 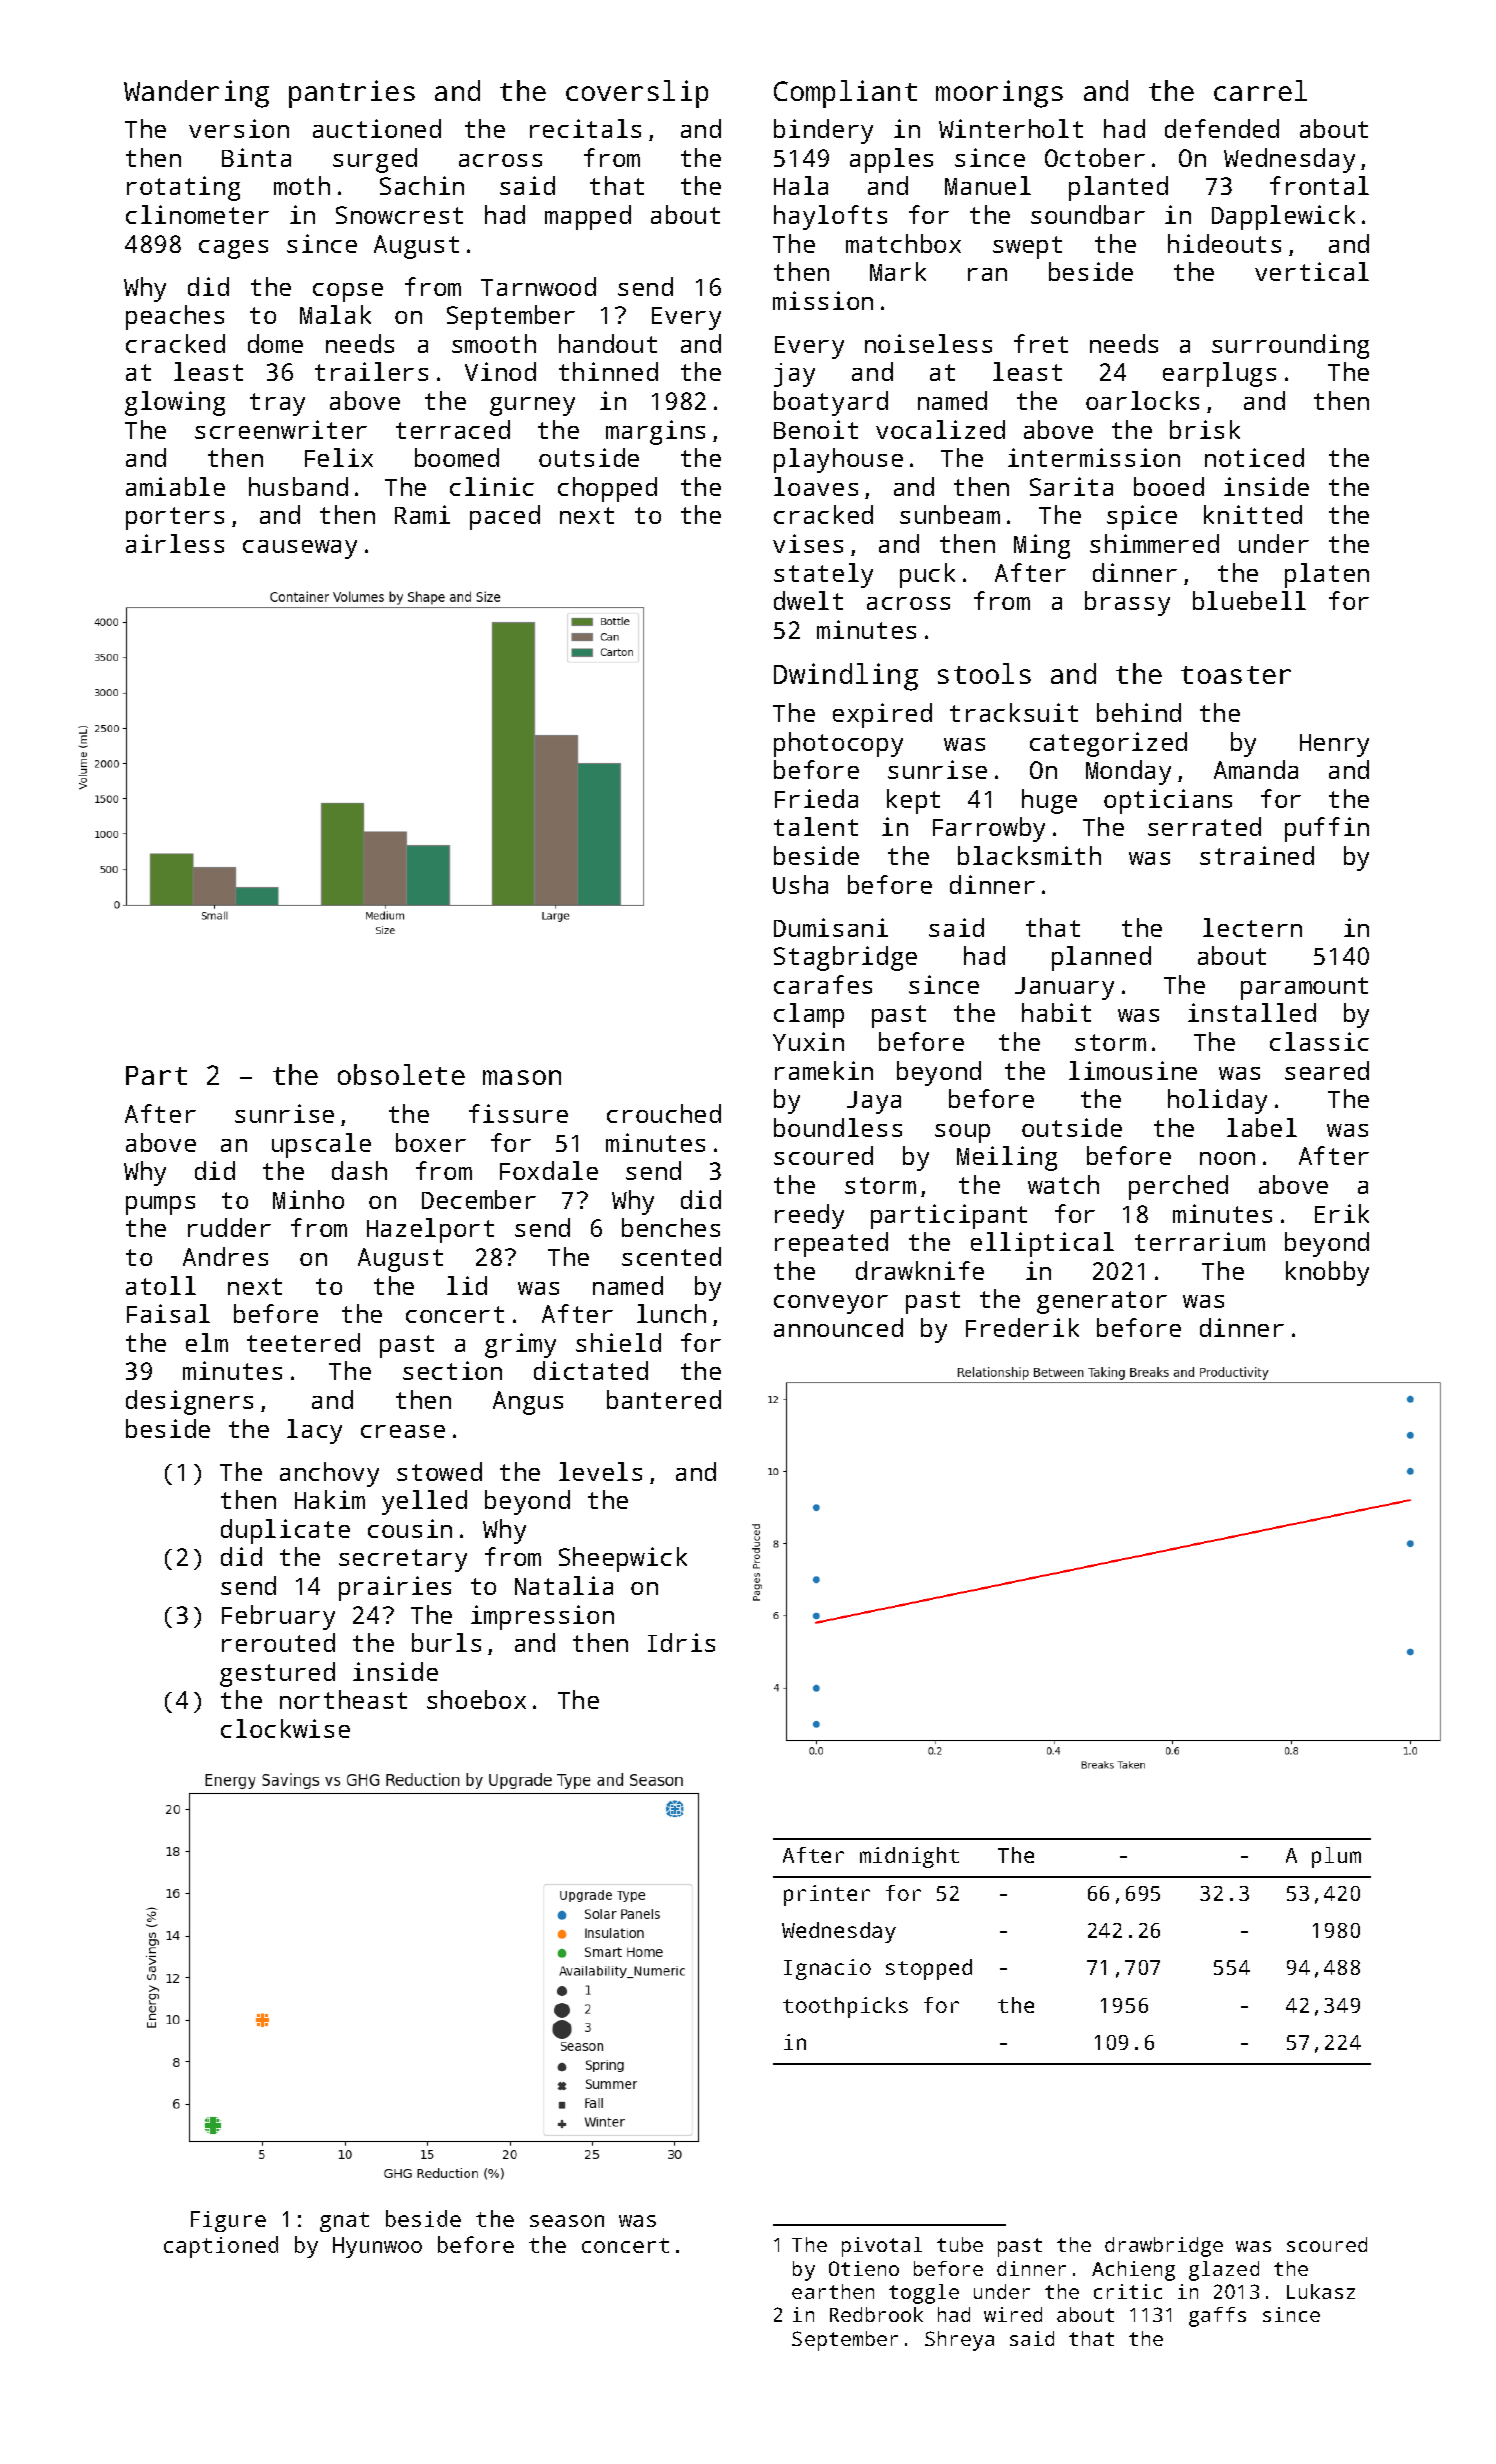 I want to click on bantered, so click(x=664, y=1399).
